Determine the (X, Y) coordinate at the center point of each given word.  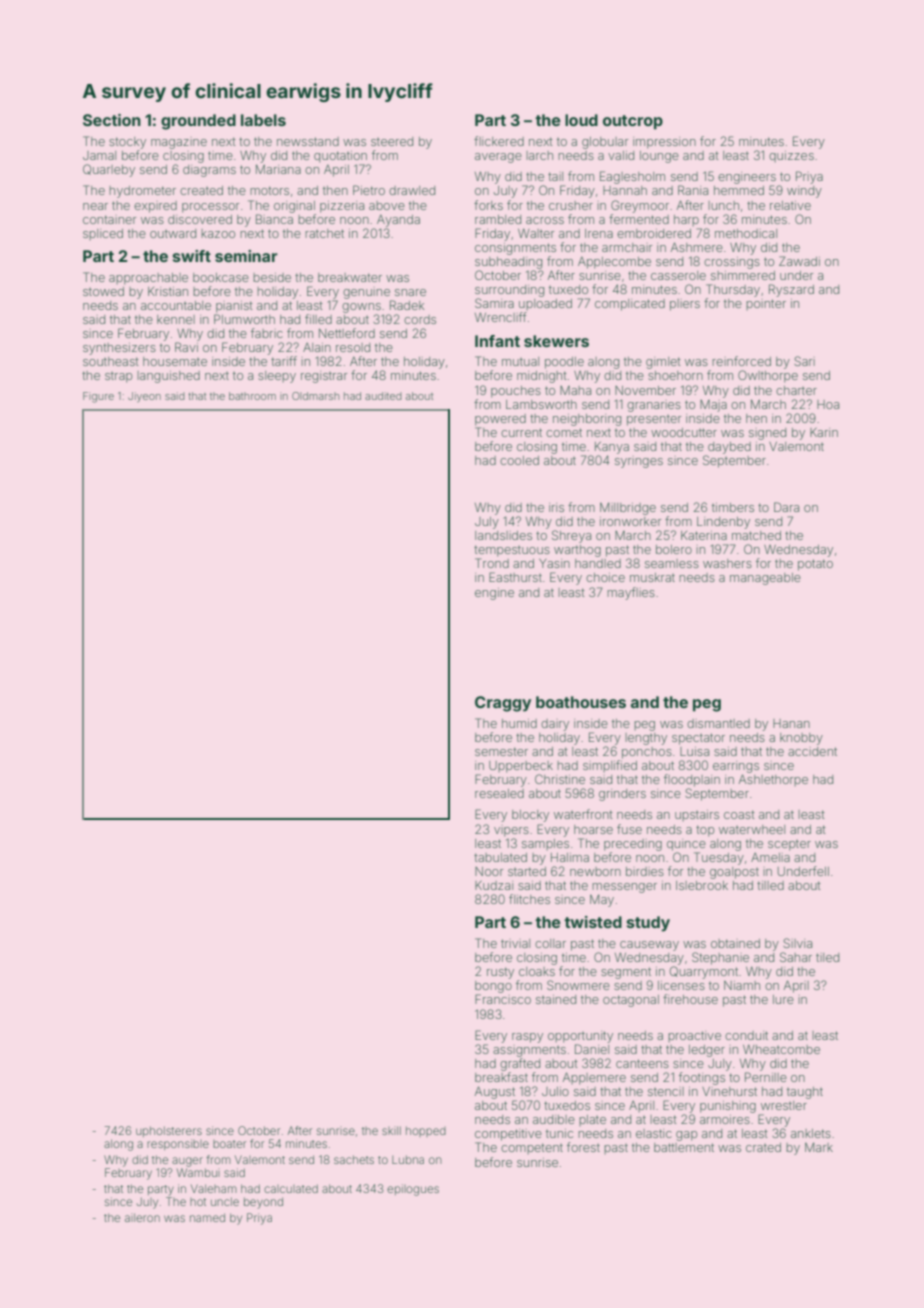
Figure (98, 397)
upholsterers (169, 1131)
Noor (489, 871)
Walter (536, 233)
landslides (503, 535)
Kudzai (494, 885)
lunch (723, 205)
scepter (789, 845)
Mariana (278, 169)
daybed (729, 448)
